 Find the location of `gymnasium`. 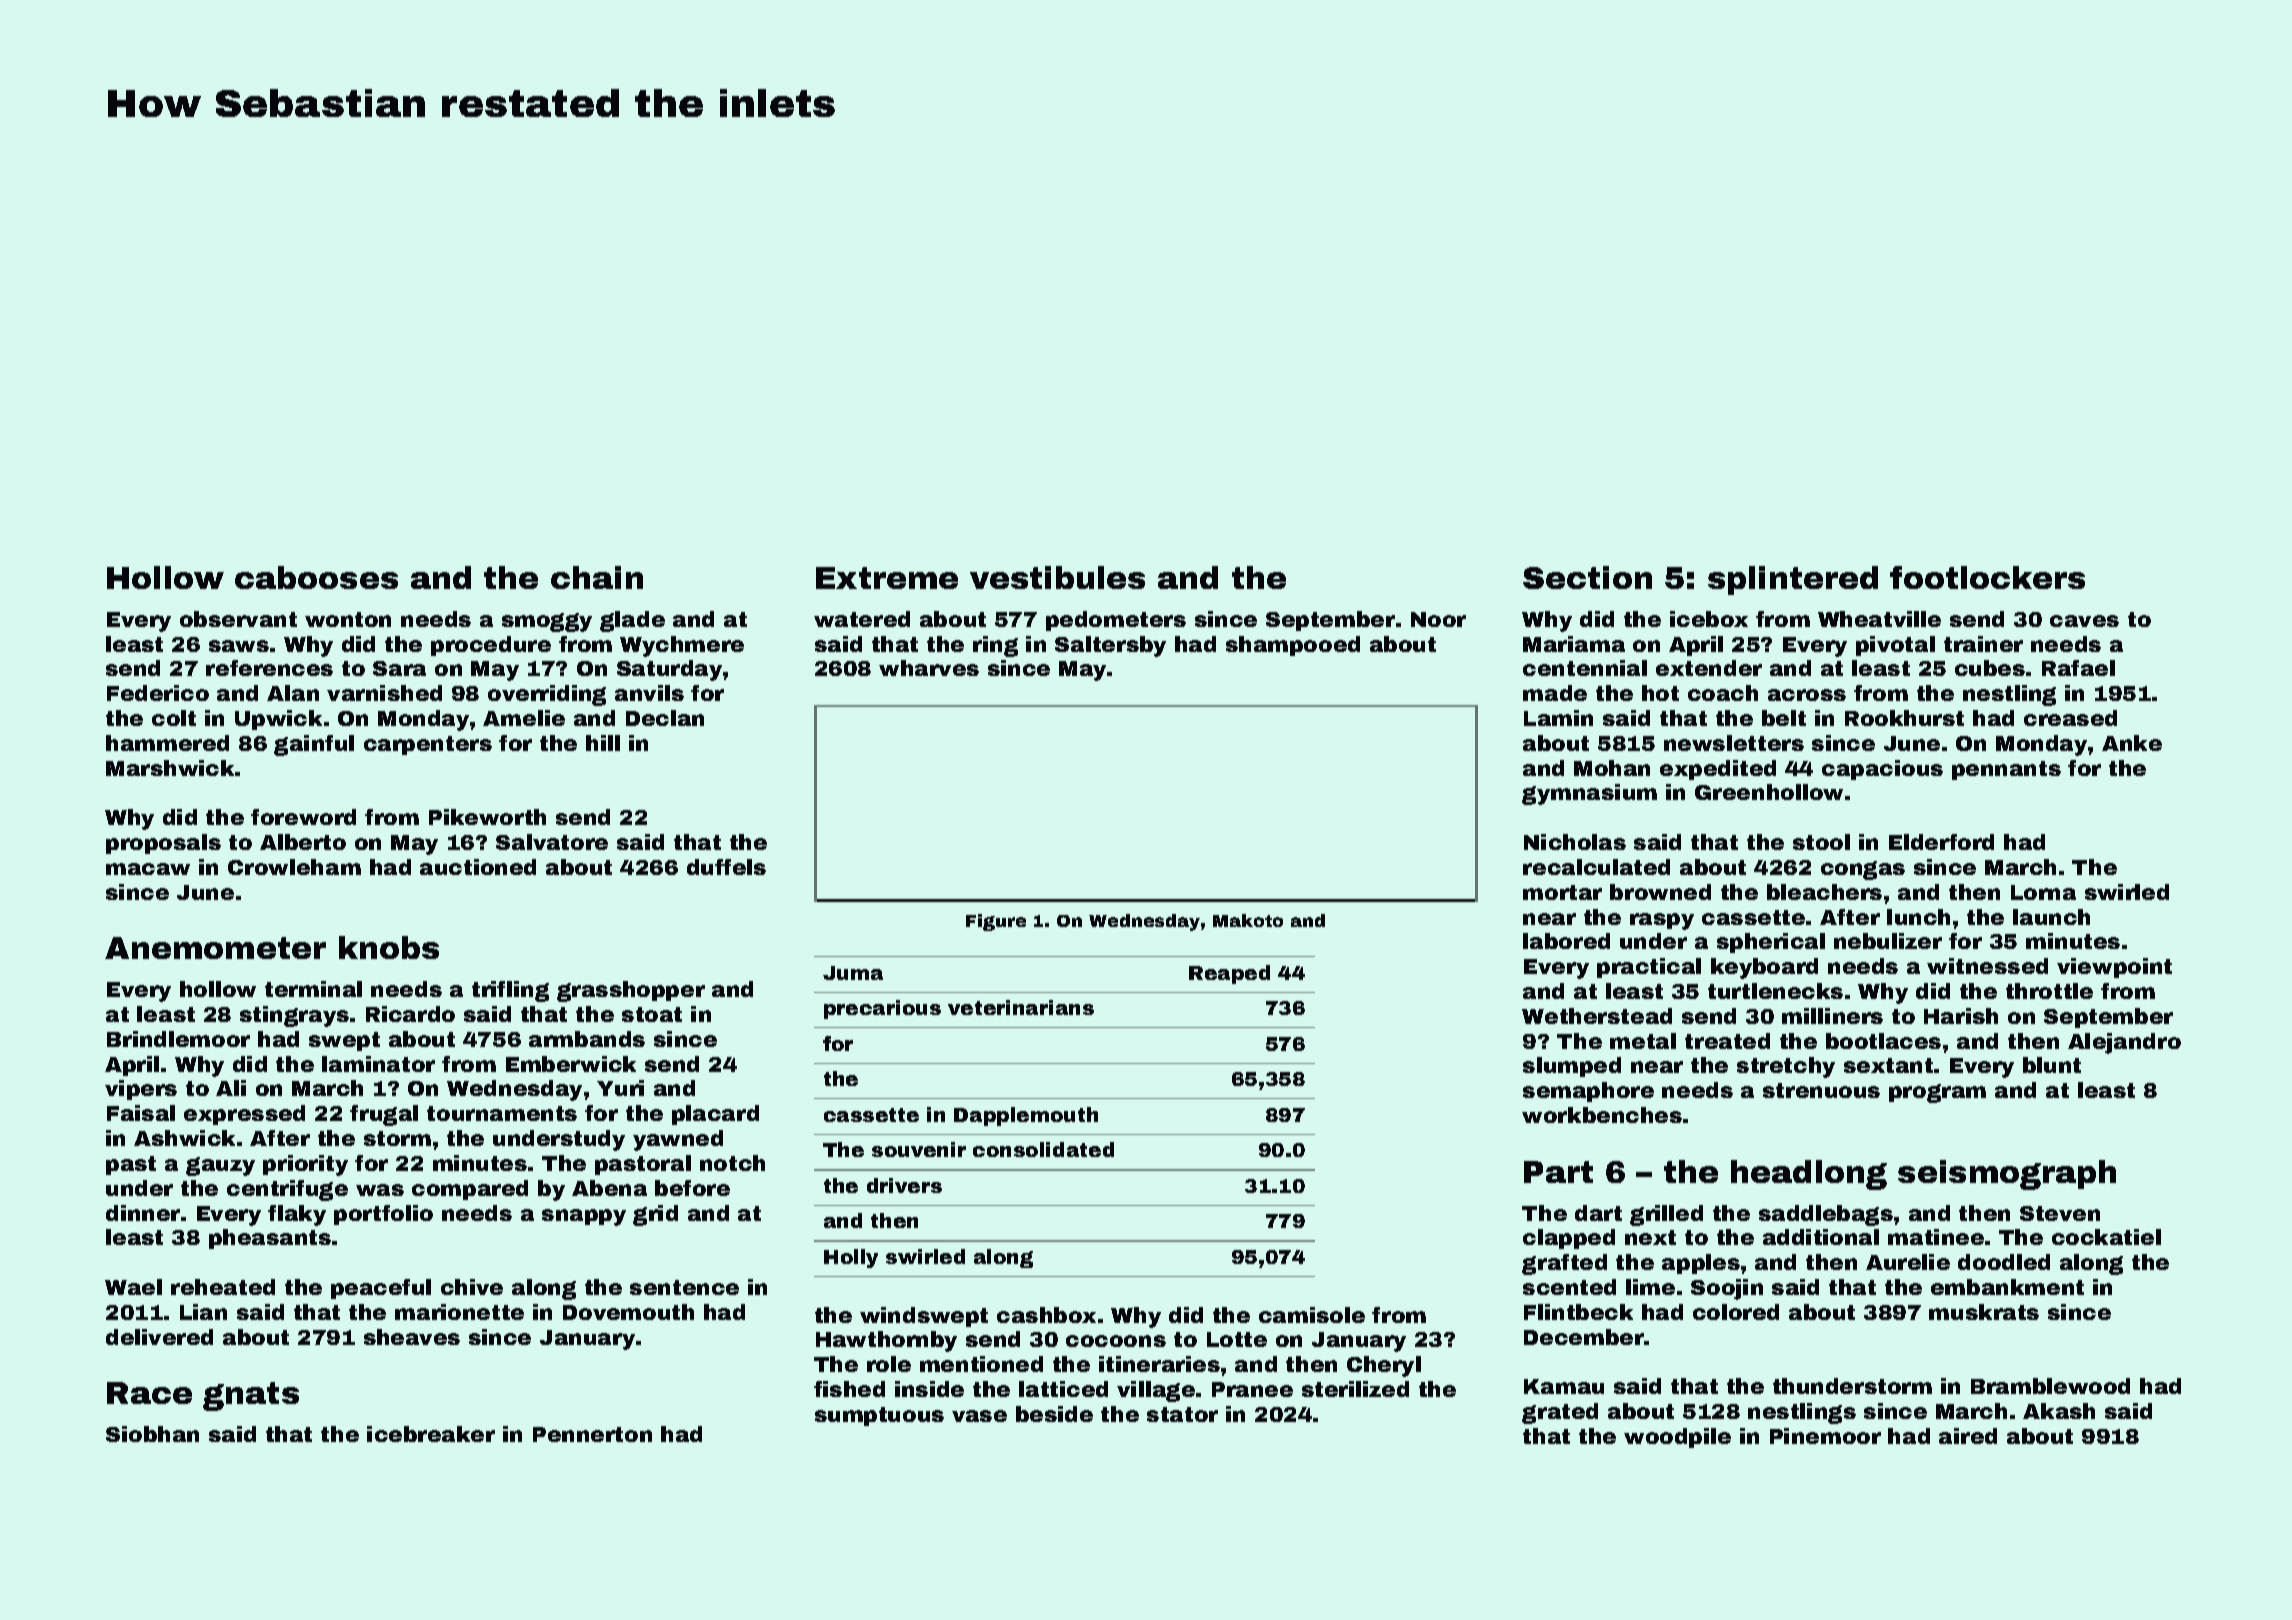

gymnasium is located at coordinates (1589, 794).
